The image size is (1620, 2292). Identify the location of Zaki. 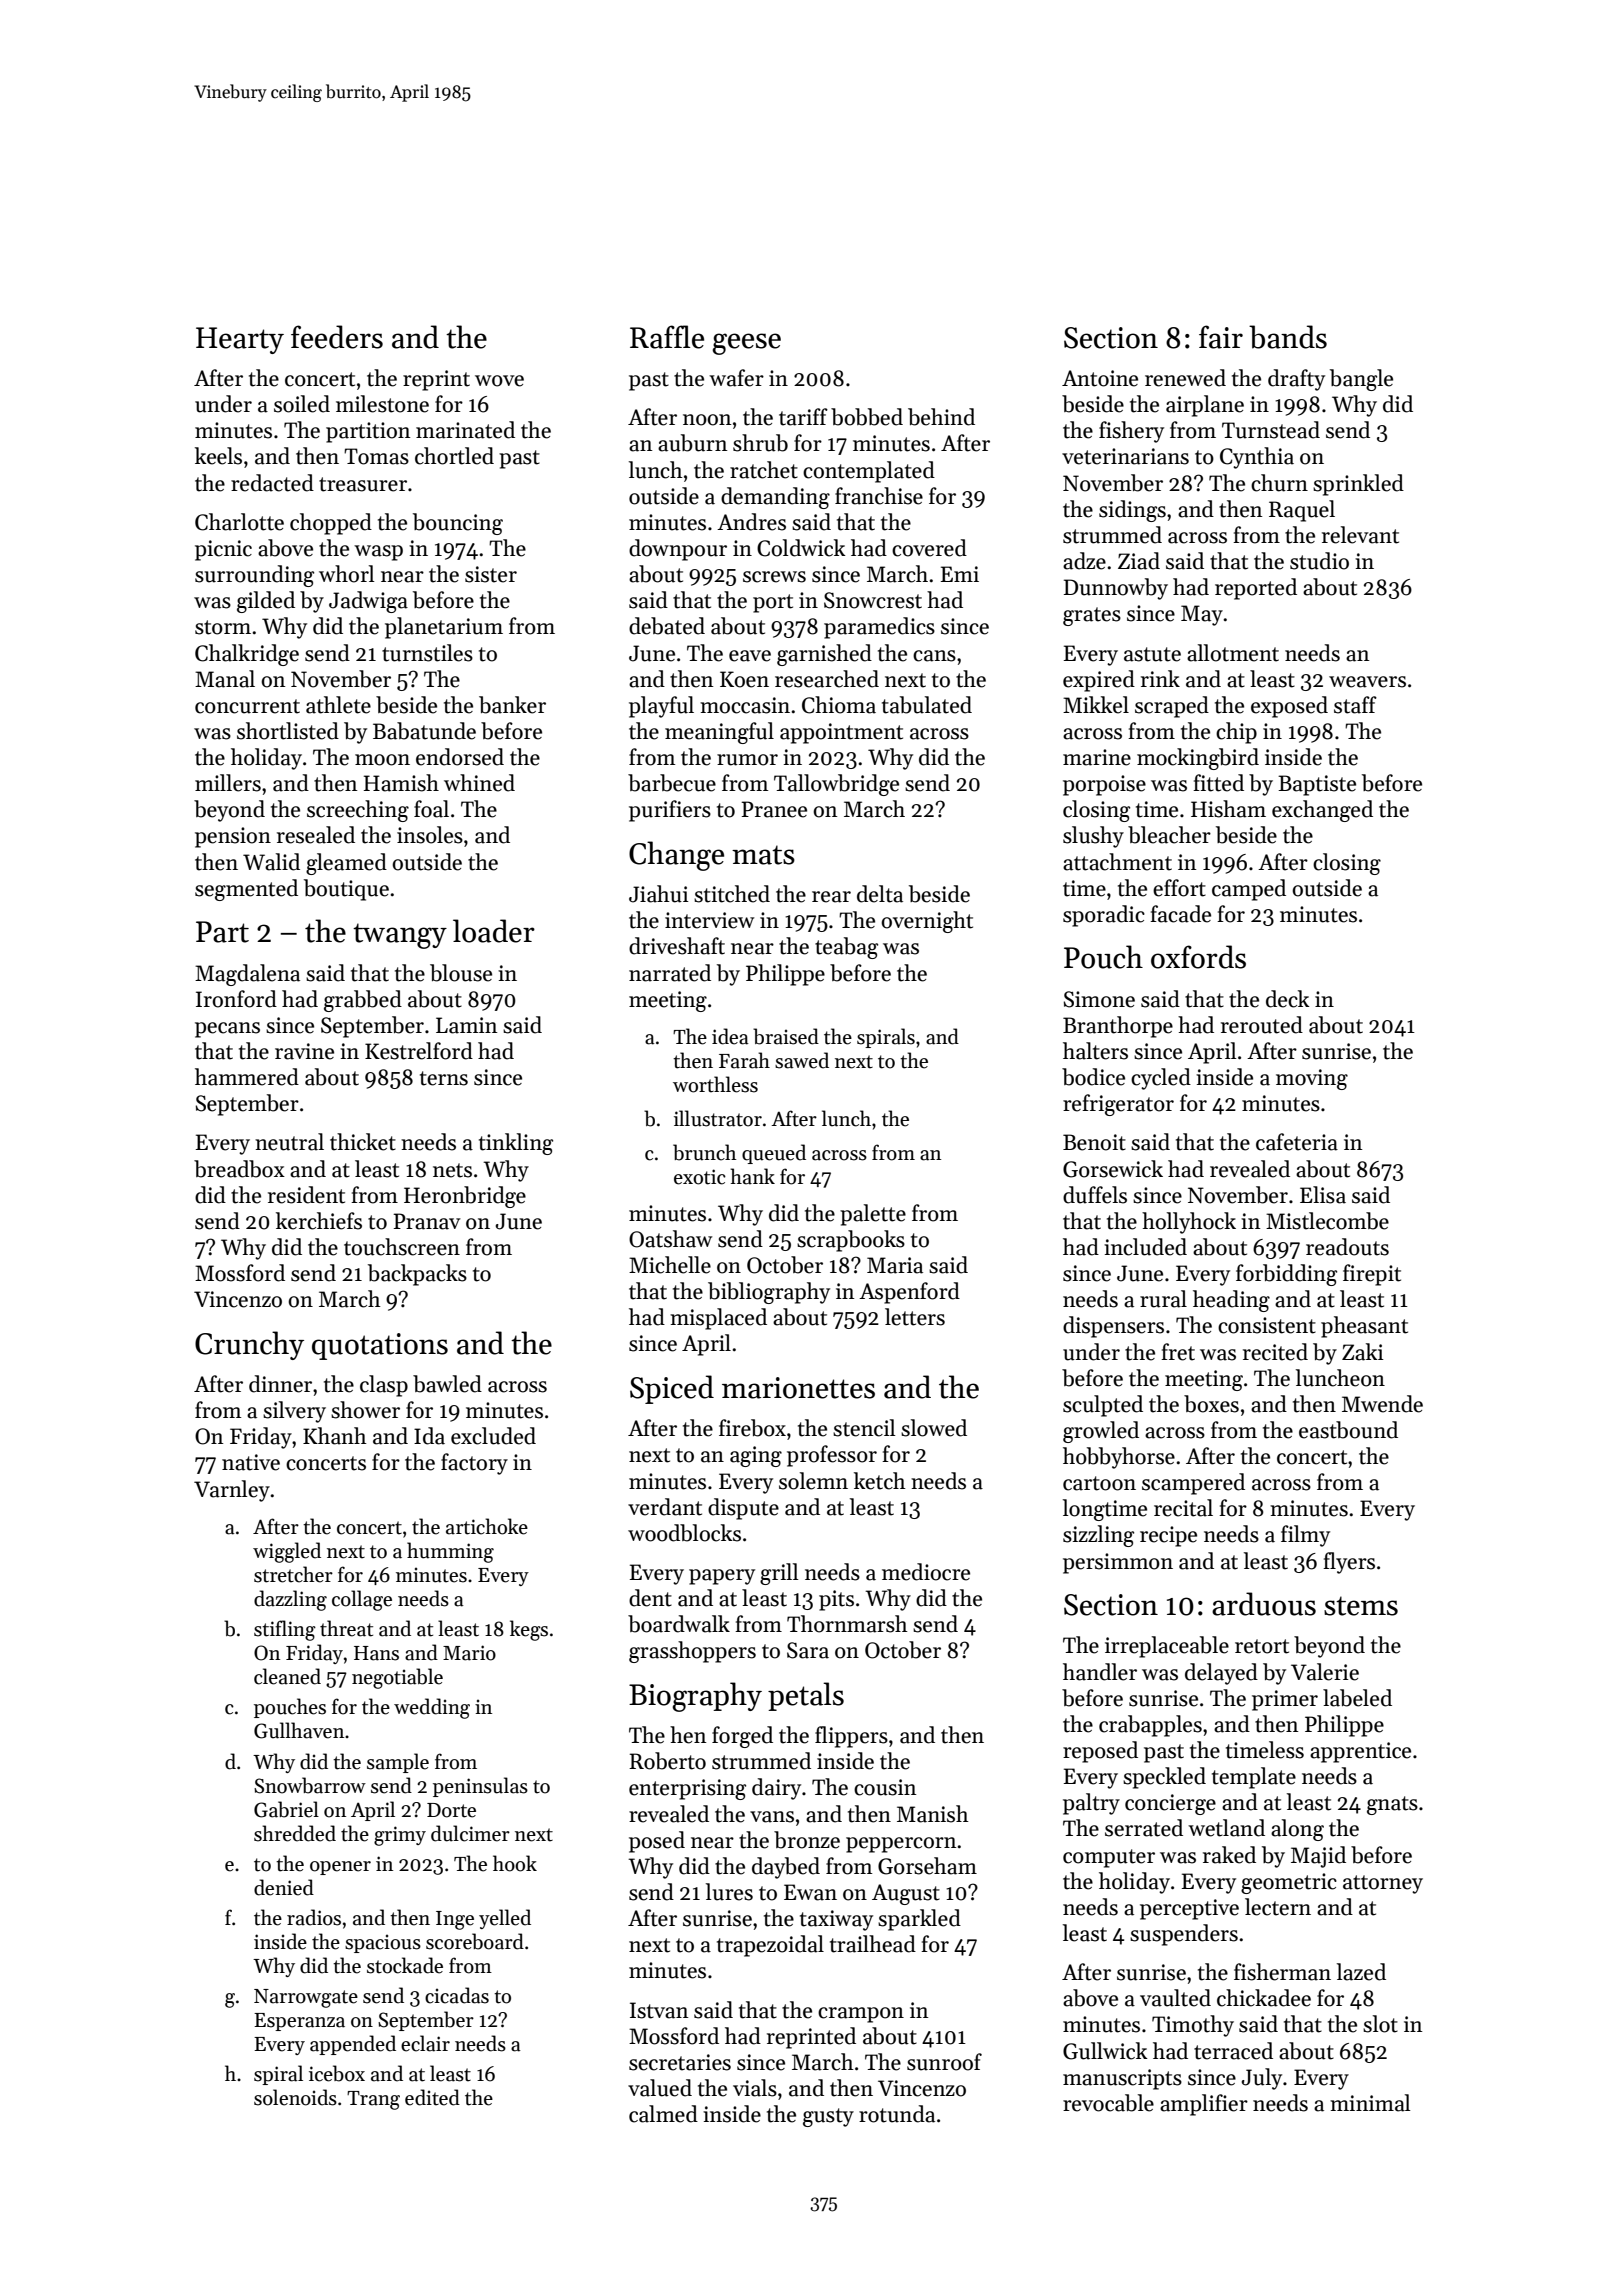
(1363, 1352).
